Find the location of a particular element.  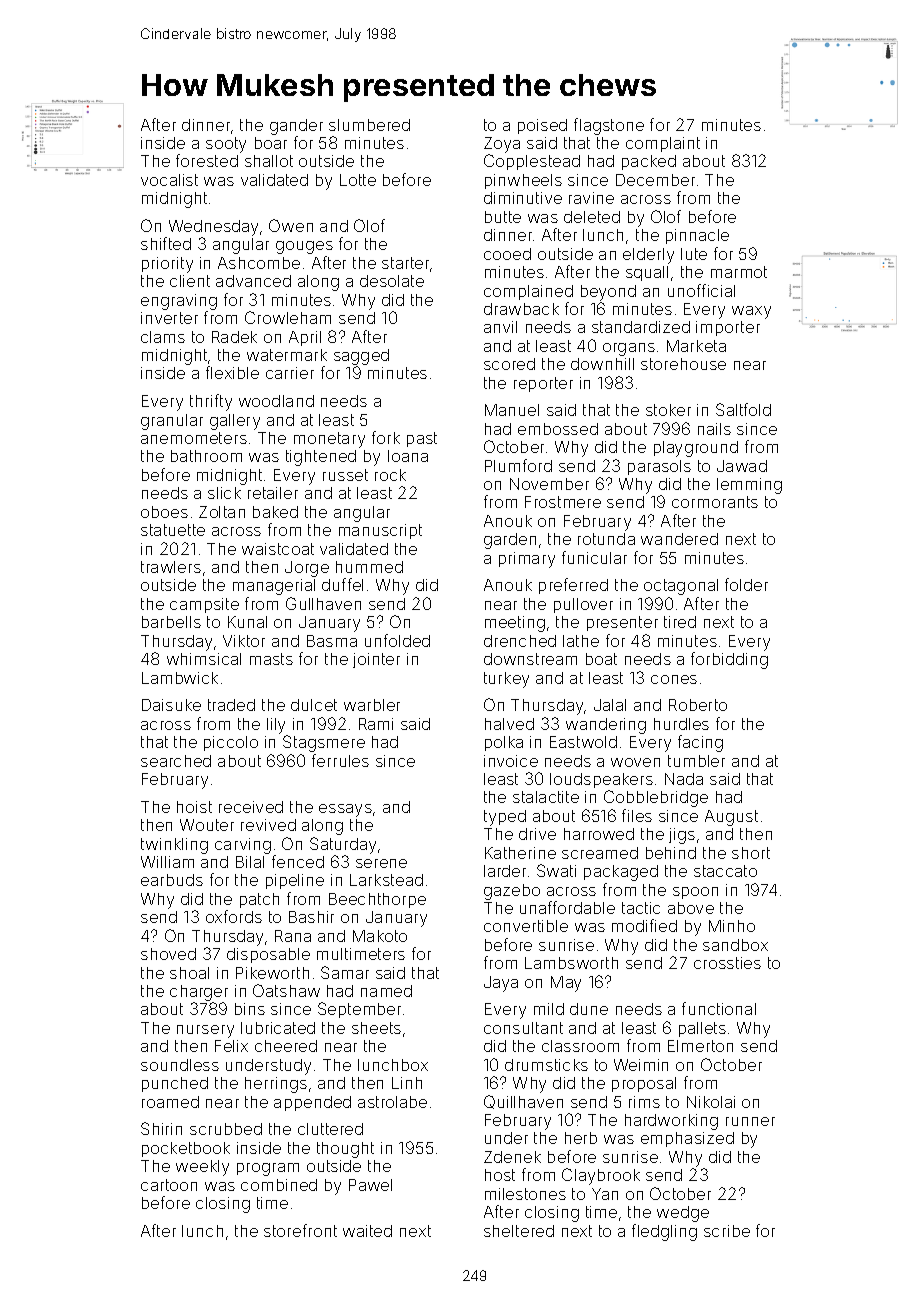

complaint is located at coordinates (663, 144).
